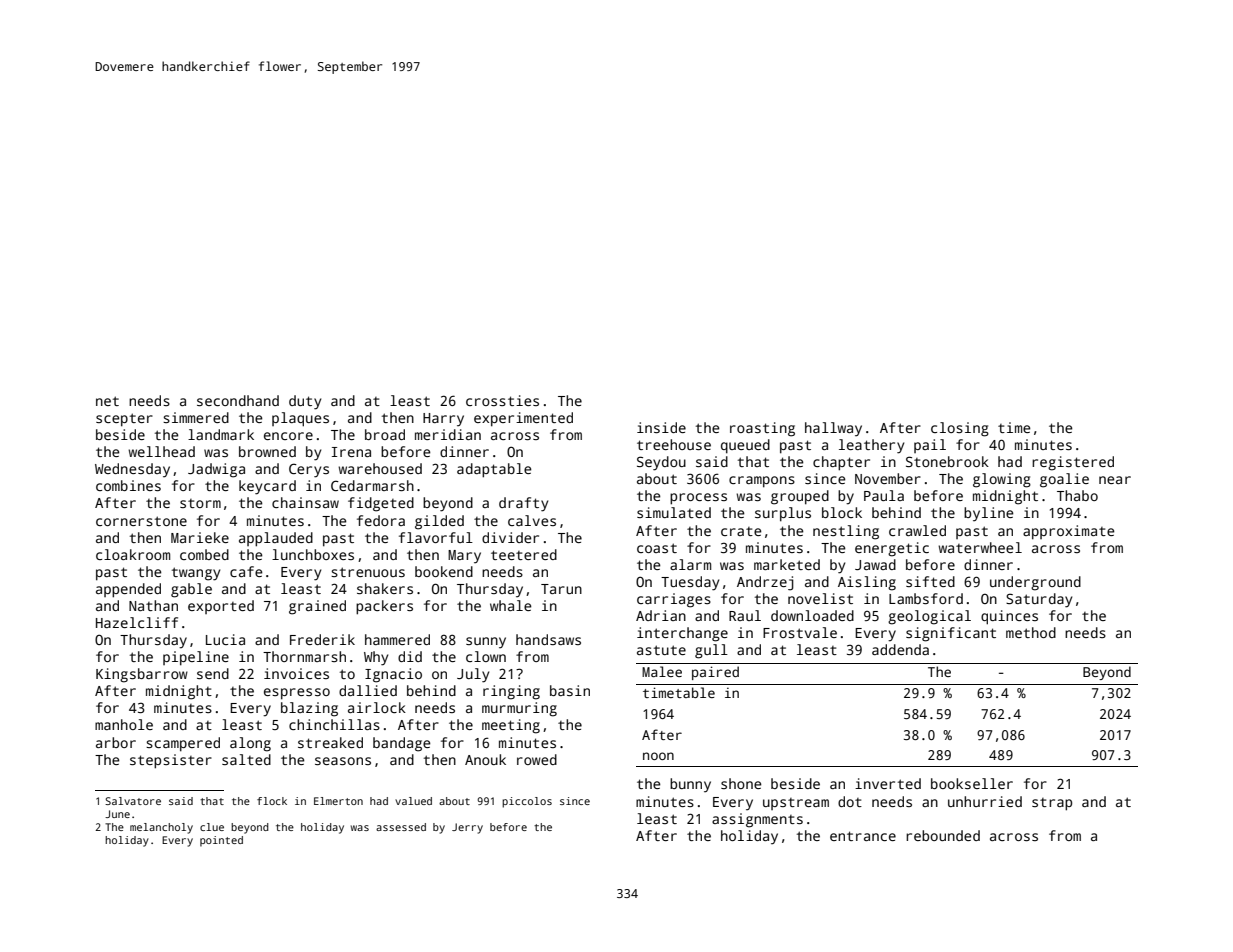 The width and height of the document is (1233, 952). I want to click on plaques, so click(300, 419).
